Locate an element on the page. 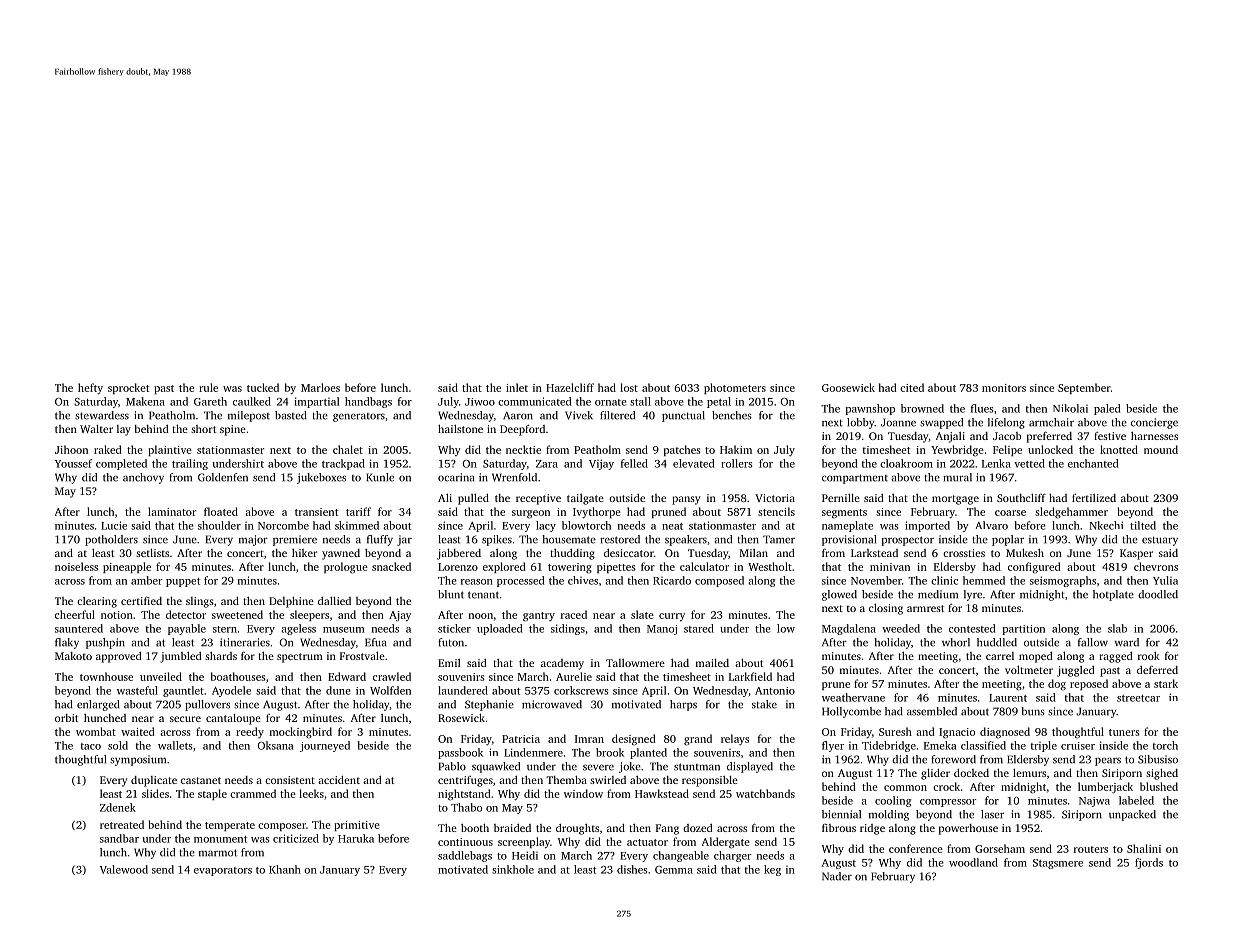 This page has height=952, width=1233. assembled is located at coordinates (932, 711).
